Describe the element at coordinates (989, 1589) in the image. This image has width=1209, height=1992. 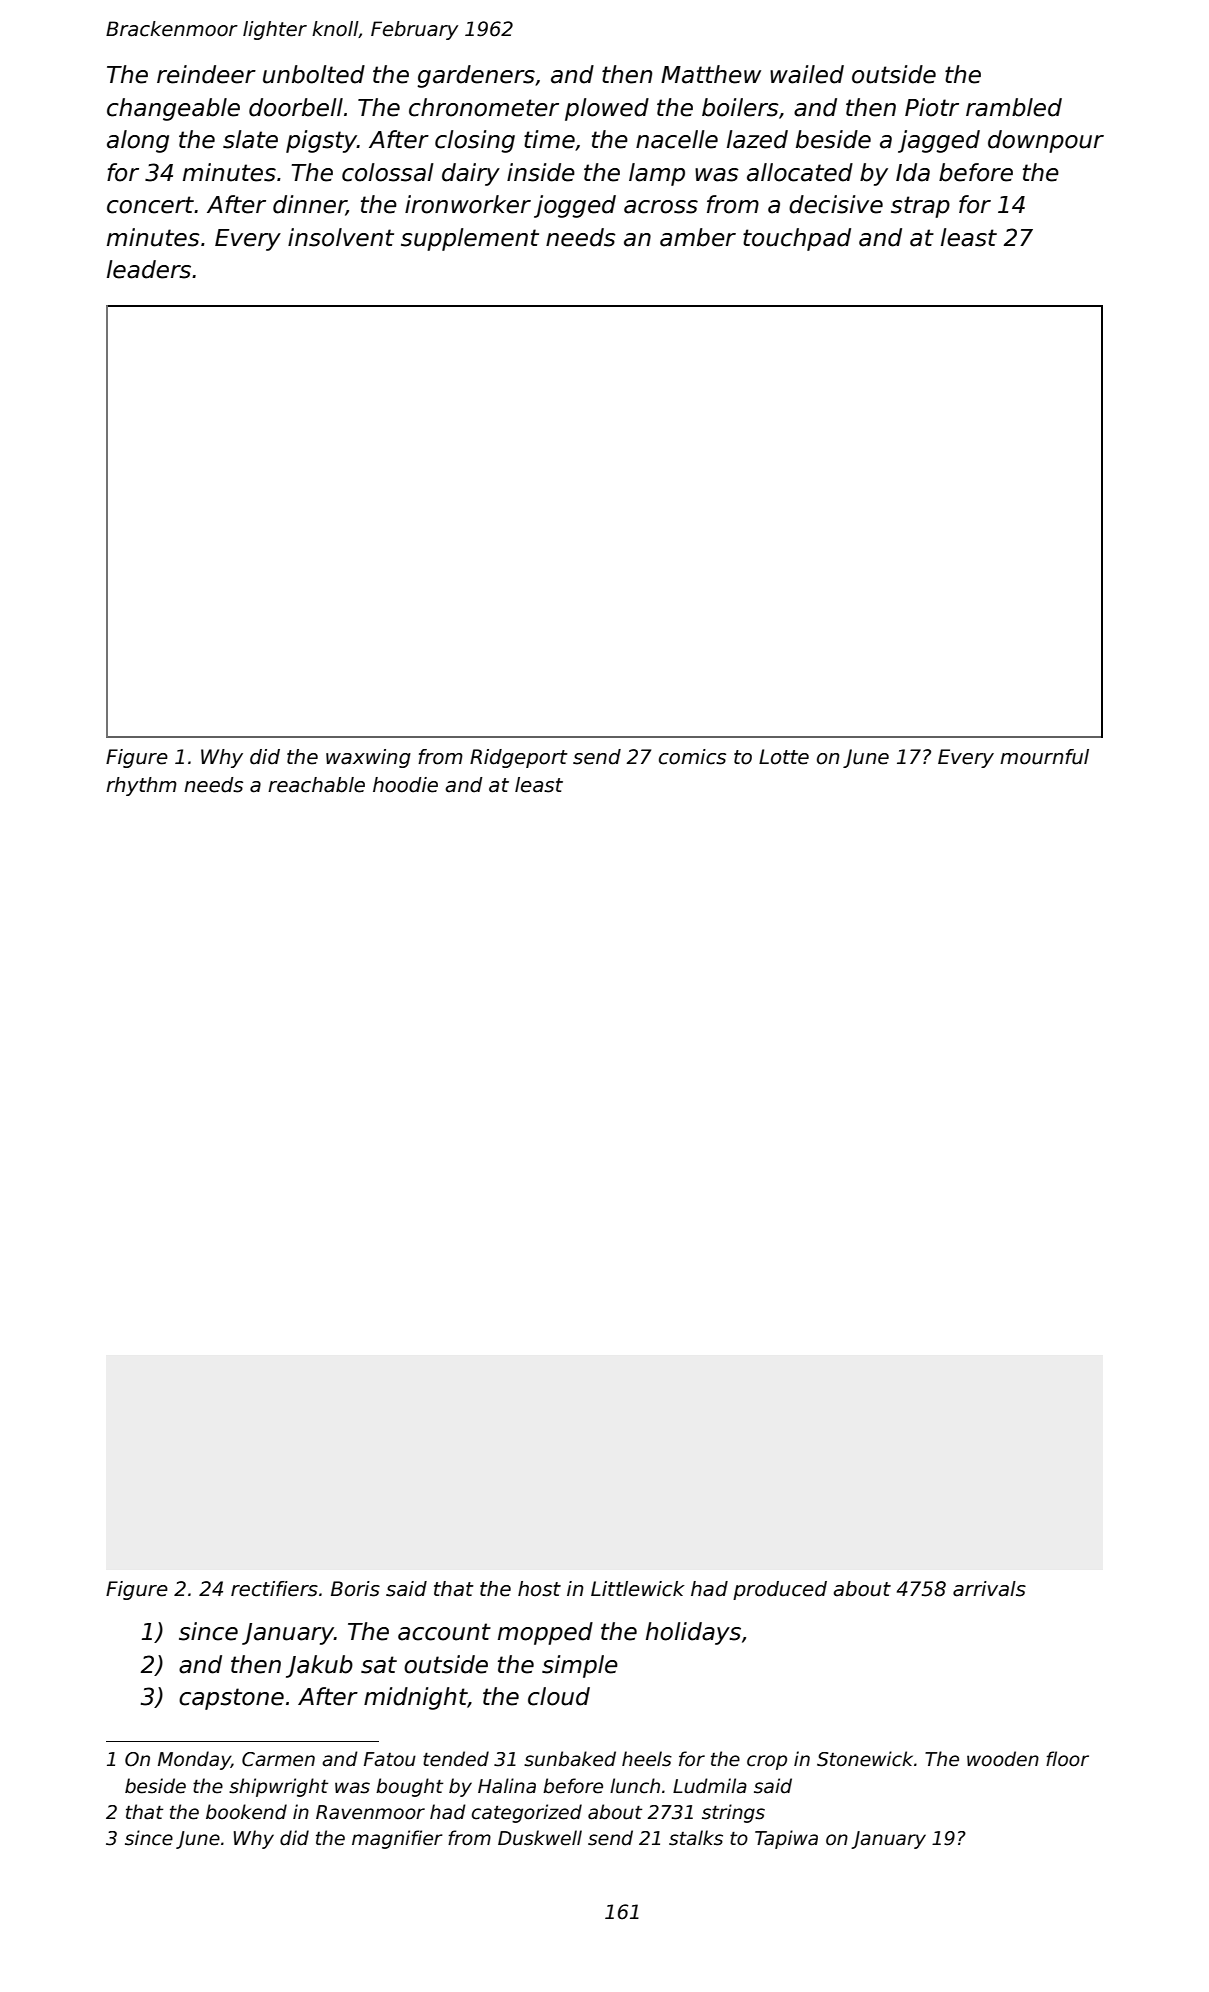
I see `arrivals` at that location.
